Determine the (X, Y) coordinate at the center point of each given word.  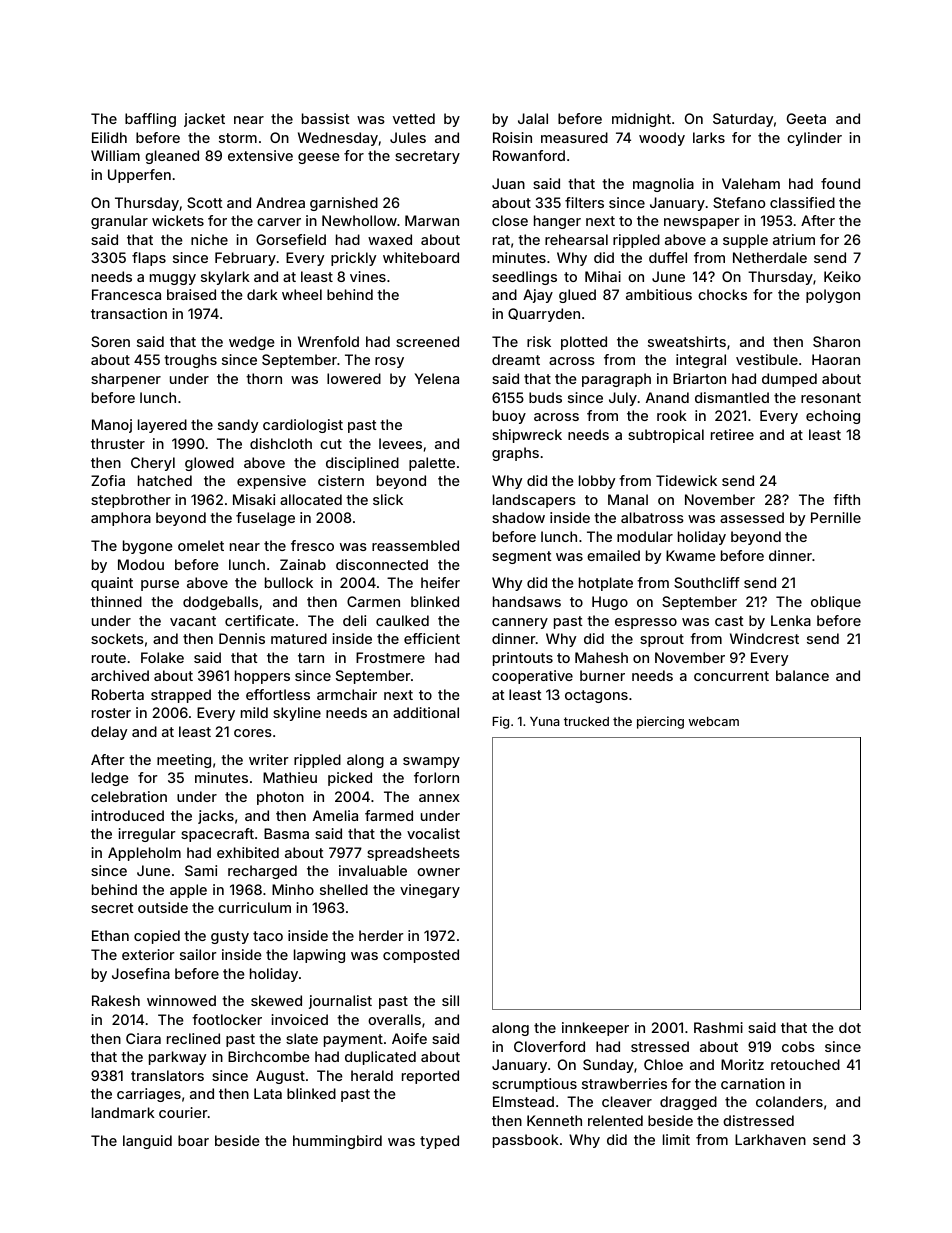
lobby (597, 482)
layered (162, 426)
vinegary (430, 891)
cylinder (814, 139)
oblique (836, 603)
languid (147, 1142)
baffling (150, 120)
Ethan (110, 935)
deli (354, 620)
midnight (641, 120)
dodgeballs (220, 603)
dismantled (732, 397)
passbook (526, 1141)
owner (438, 872)
